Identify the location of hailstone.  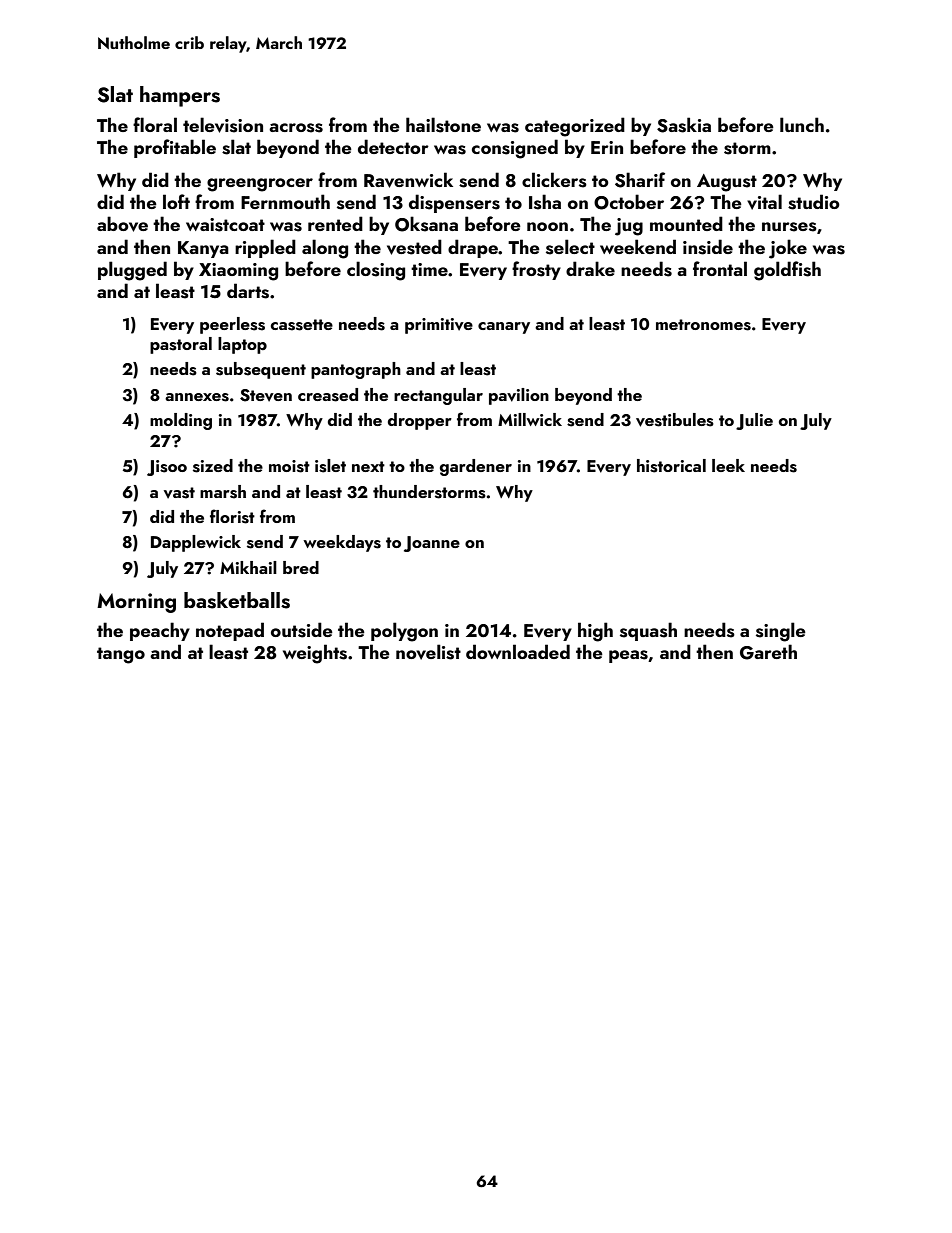
(443, 125).
